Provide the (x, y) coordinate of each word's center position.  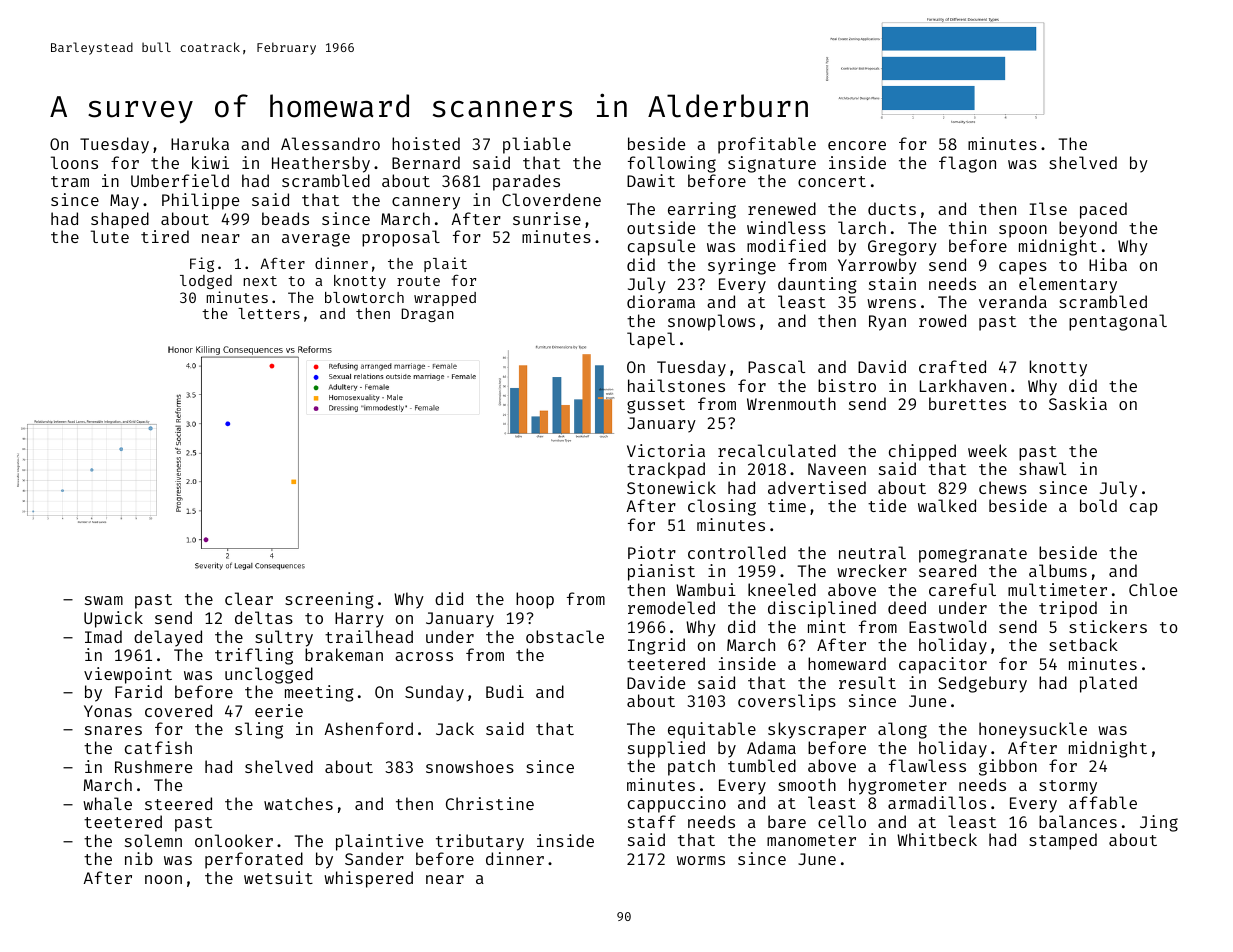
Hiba (1108, 264)
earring (702, 210)
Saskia (1078, 403)
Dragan (427, 315)
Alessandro (330, 143)
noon (163, 879)
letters (269, 313)
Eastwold (947, 626)
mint (827, 626)
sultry (284, 638)
